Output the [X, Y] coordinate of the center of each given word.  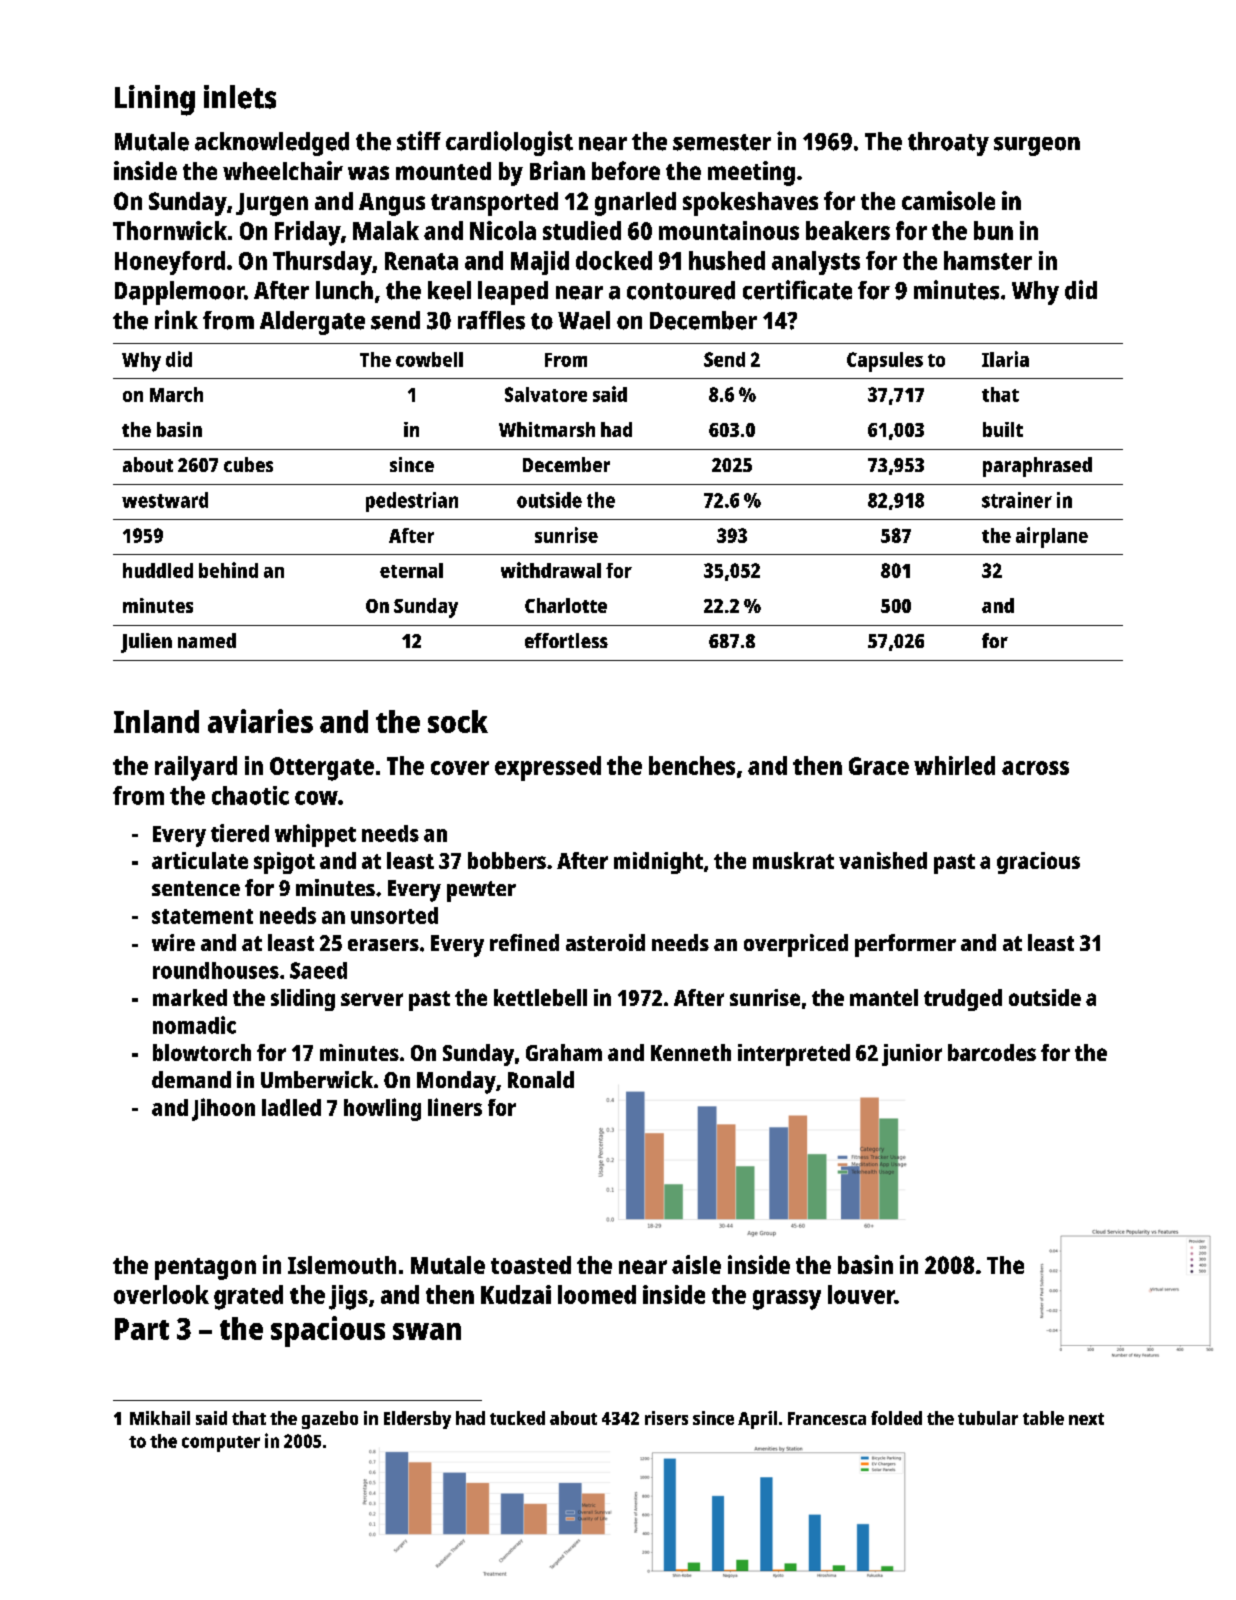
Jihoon [223, 1109]
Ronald [541, 1079]
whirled [954, 765]
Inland [156, 721]
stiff [419, 141]
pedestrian [412, 502]
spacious [328, 1331]
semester [722, 142]
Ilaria [1005, 359]
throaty [948, 144]
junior [912, 1055]
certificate [797, 290]
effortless [566, 640]
